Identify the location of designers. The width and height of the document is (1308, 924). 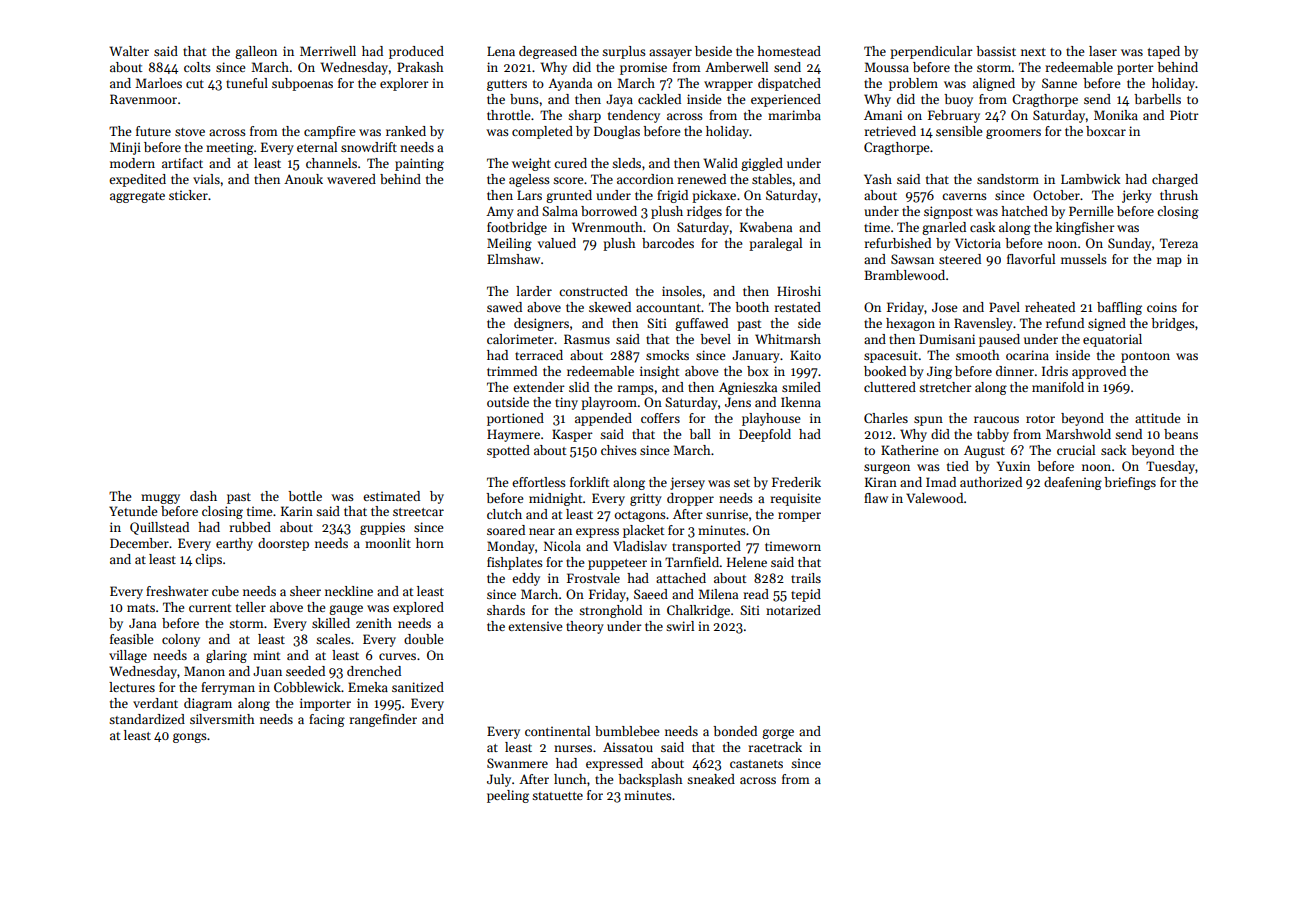
(541, 324).
